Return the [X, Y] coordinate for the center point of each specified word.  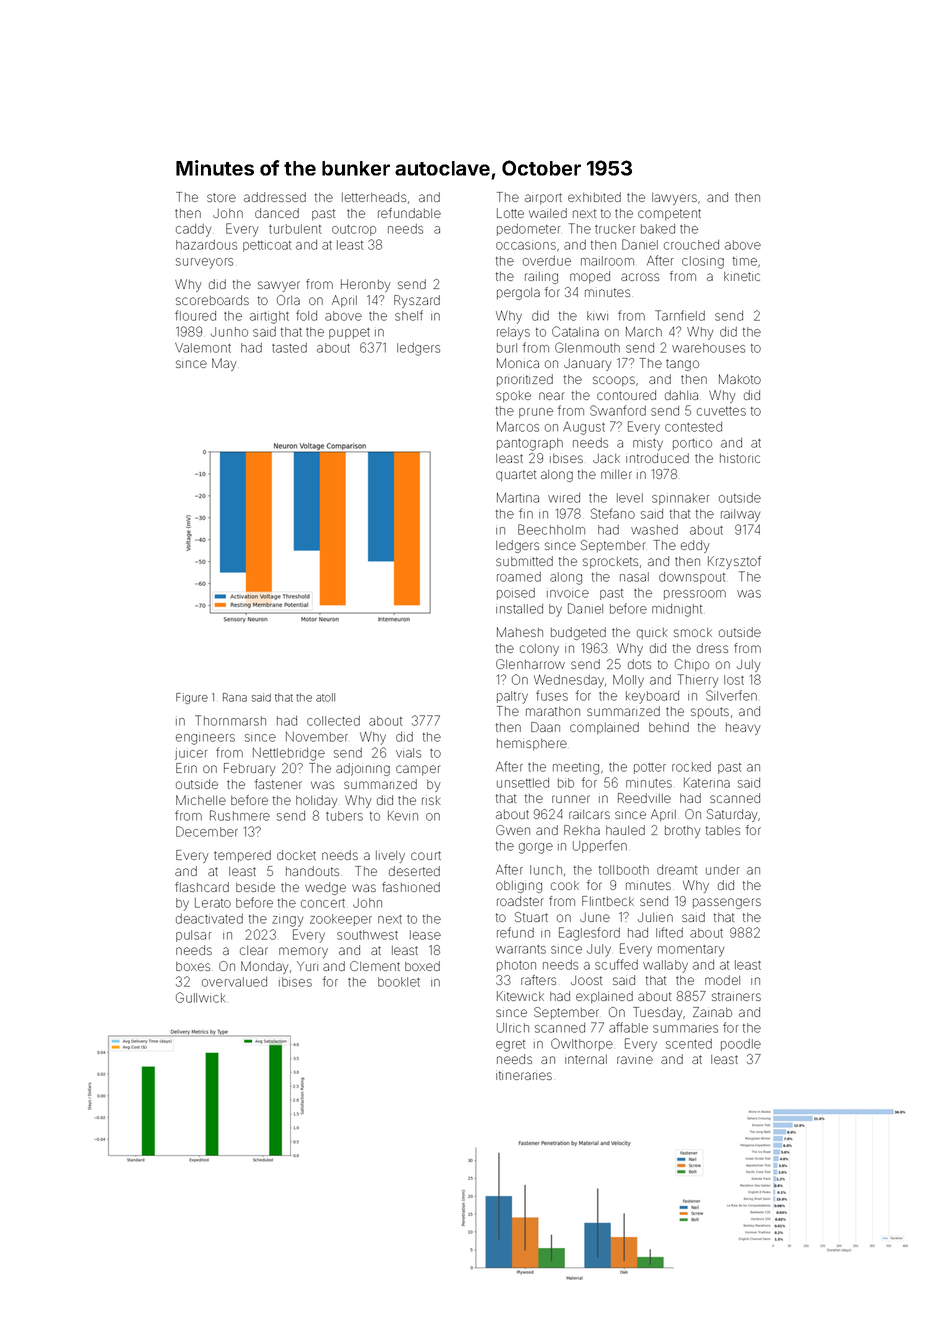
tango [682, 365]
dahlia [681, 395]
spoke [513, 396]
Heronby [366, 285]
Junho [229, 332]
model [722, 980]
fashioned [411, 887]
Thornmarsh [230, 720]
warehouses [708, 348]
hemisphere [532, 744]
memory [303, 952]
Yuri [307, 966]
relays [513, 333]
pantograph [530, 444]
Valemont [203, 348]
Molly [628, 681]
